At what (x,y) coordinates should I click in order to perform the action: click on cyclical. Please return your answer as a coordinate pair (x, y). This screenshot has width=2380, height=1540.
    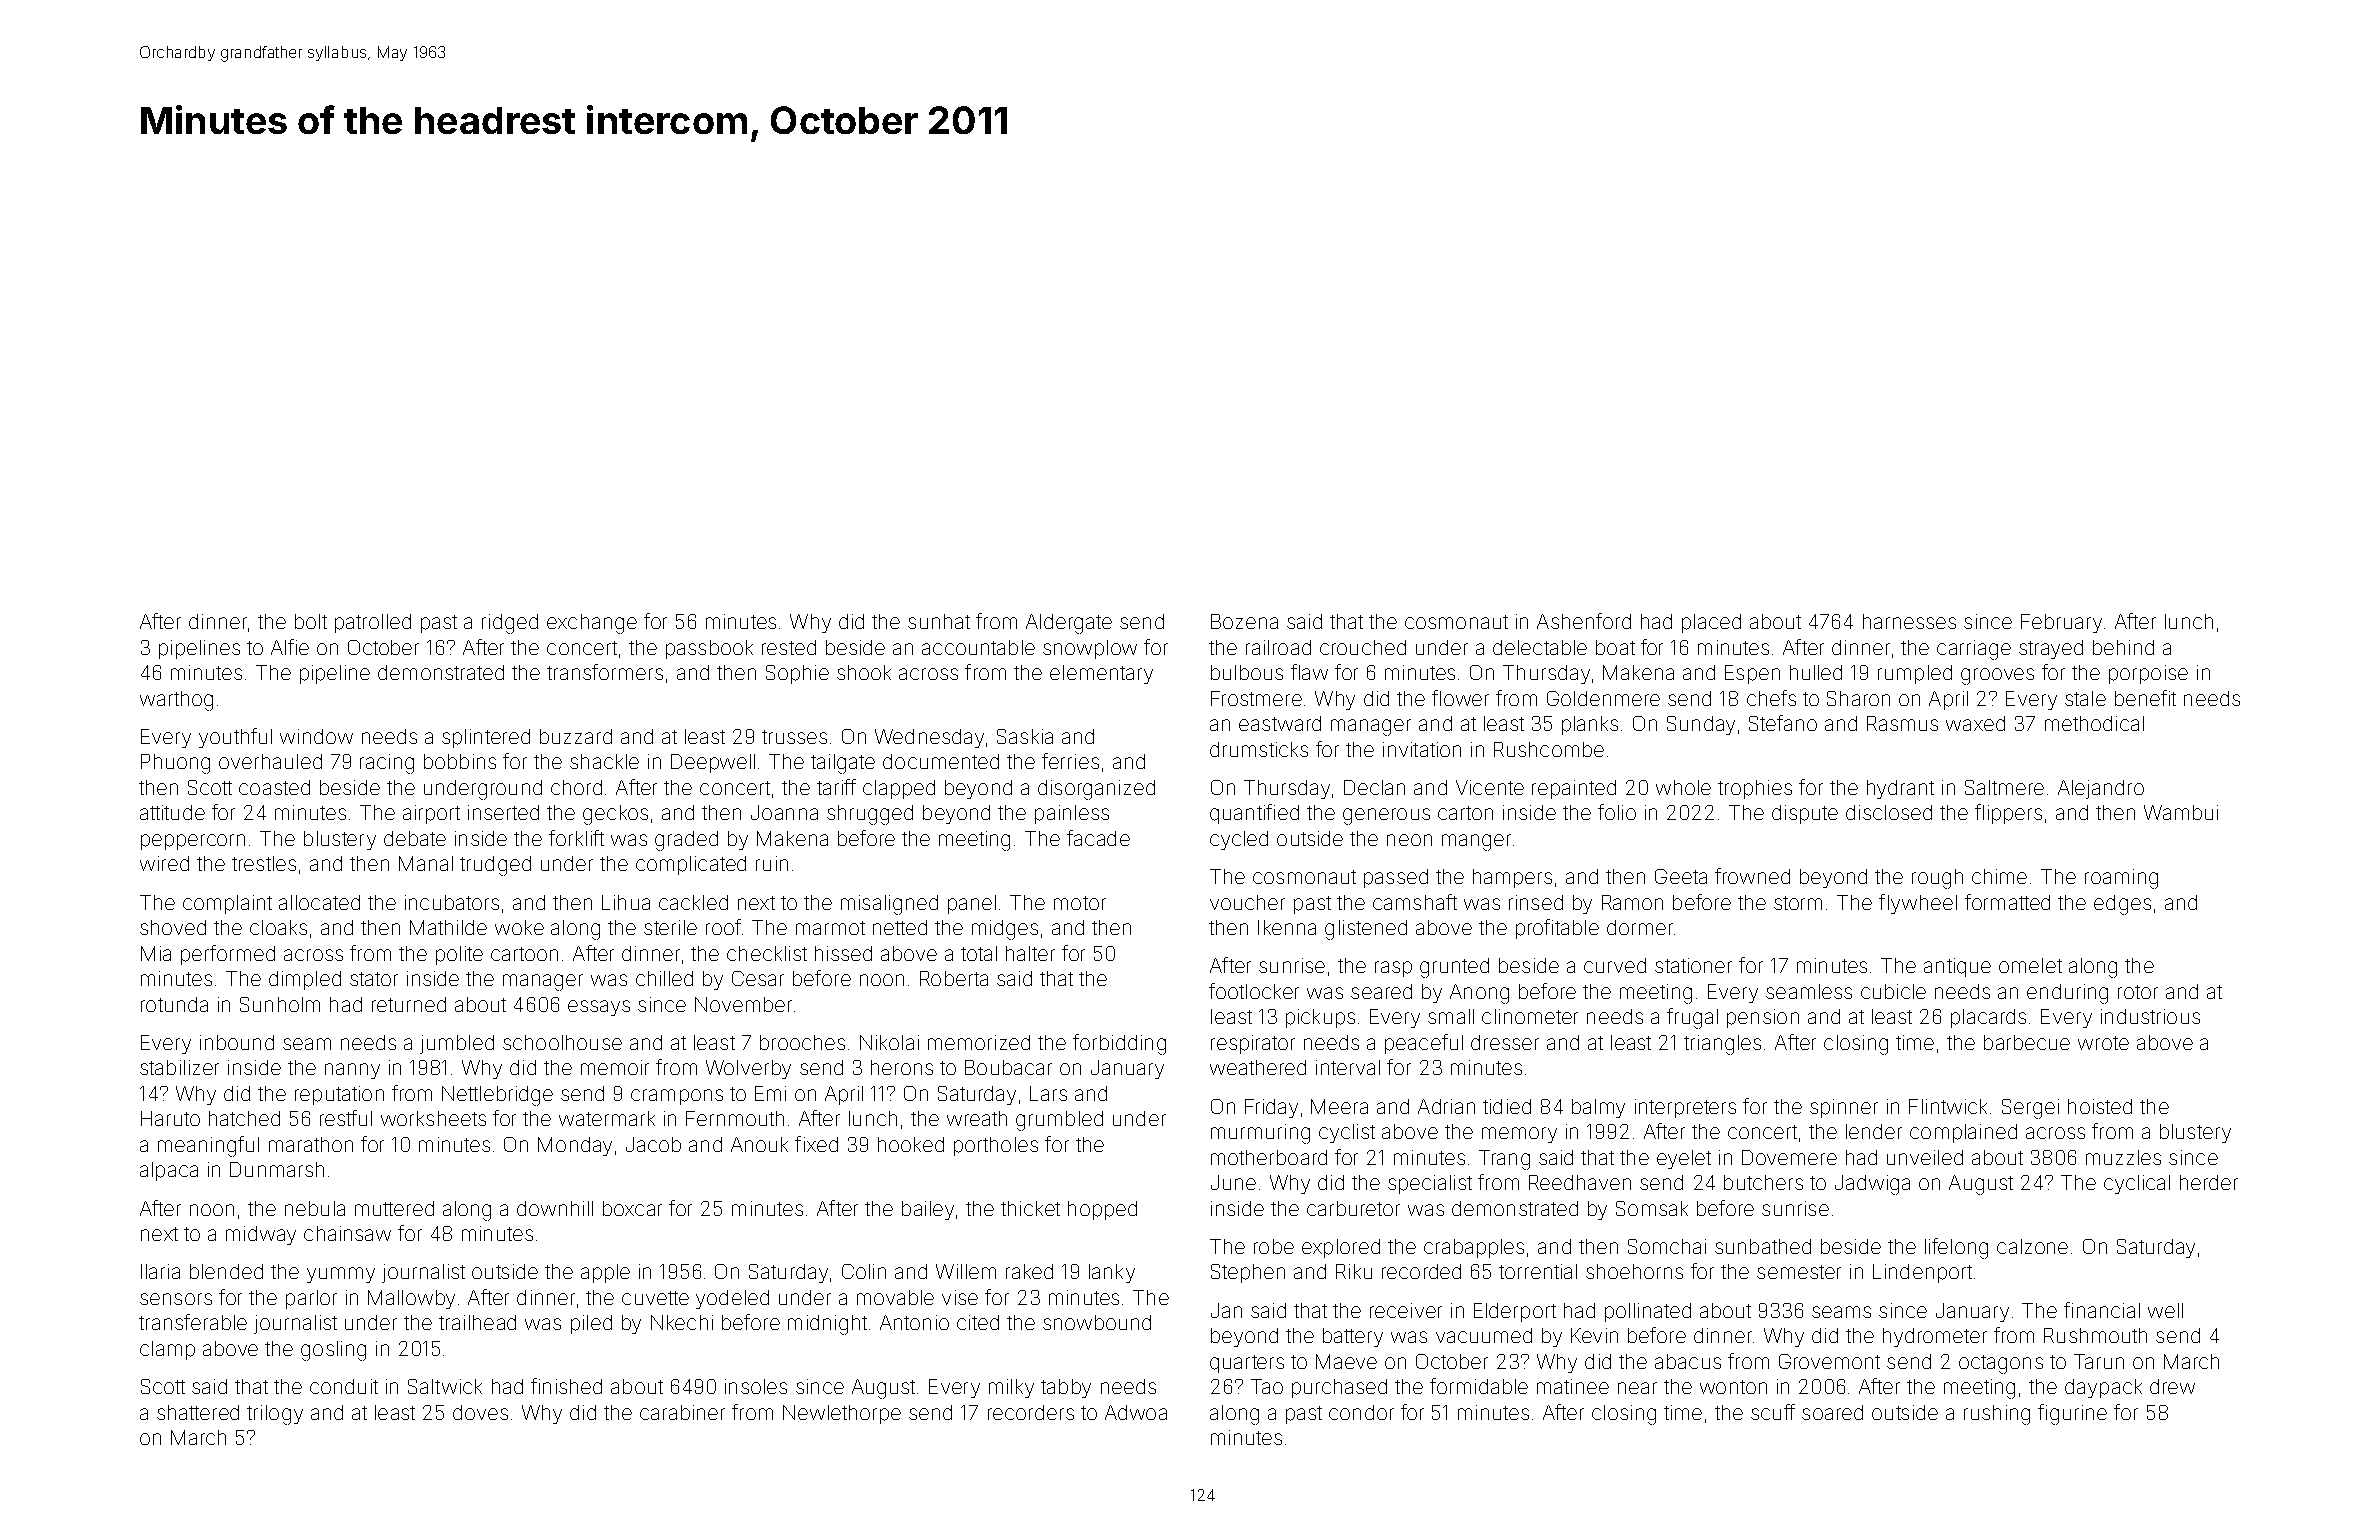
    Looking at the image, I should click on (2137, 1184).
